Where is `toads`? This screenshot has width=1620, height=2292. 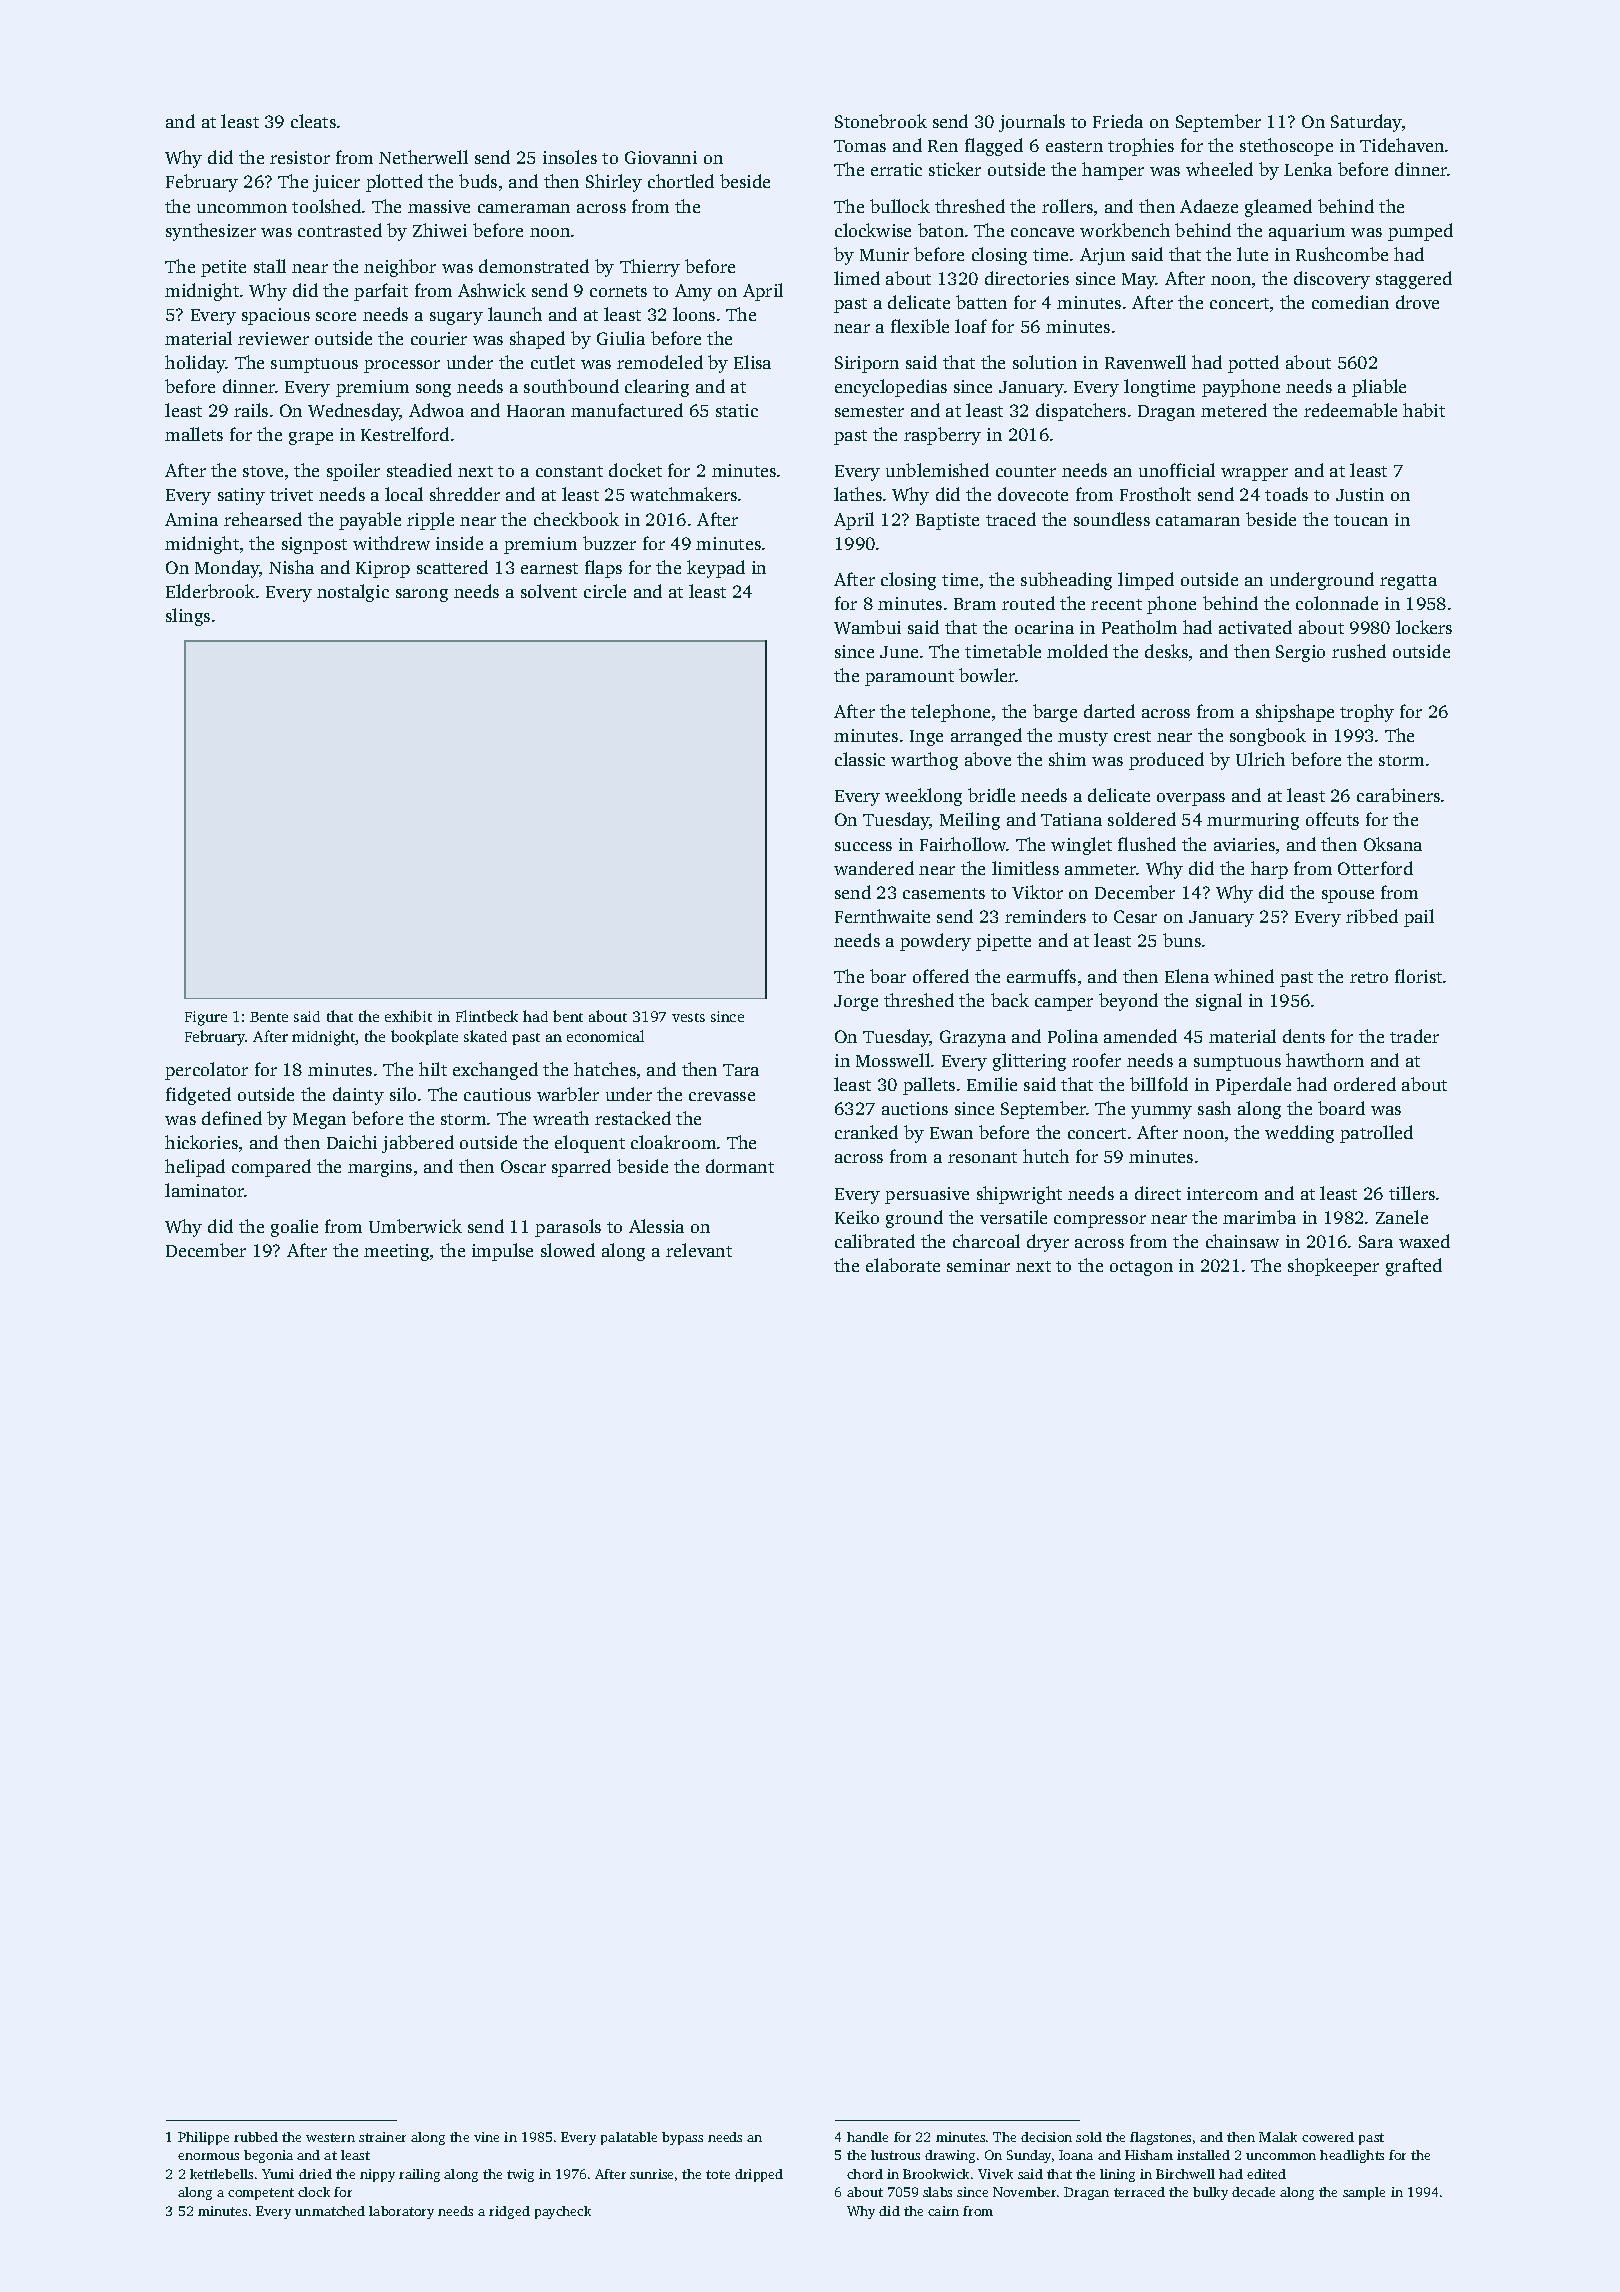
toads is located at coordinates (1286, 494).
